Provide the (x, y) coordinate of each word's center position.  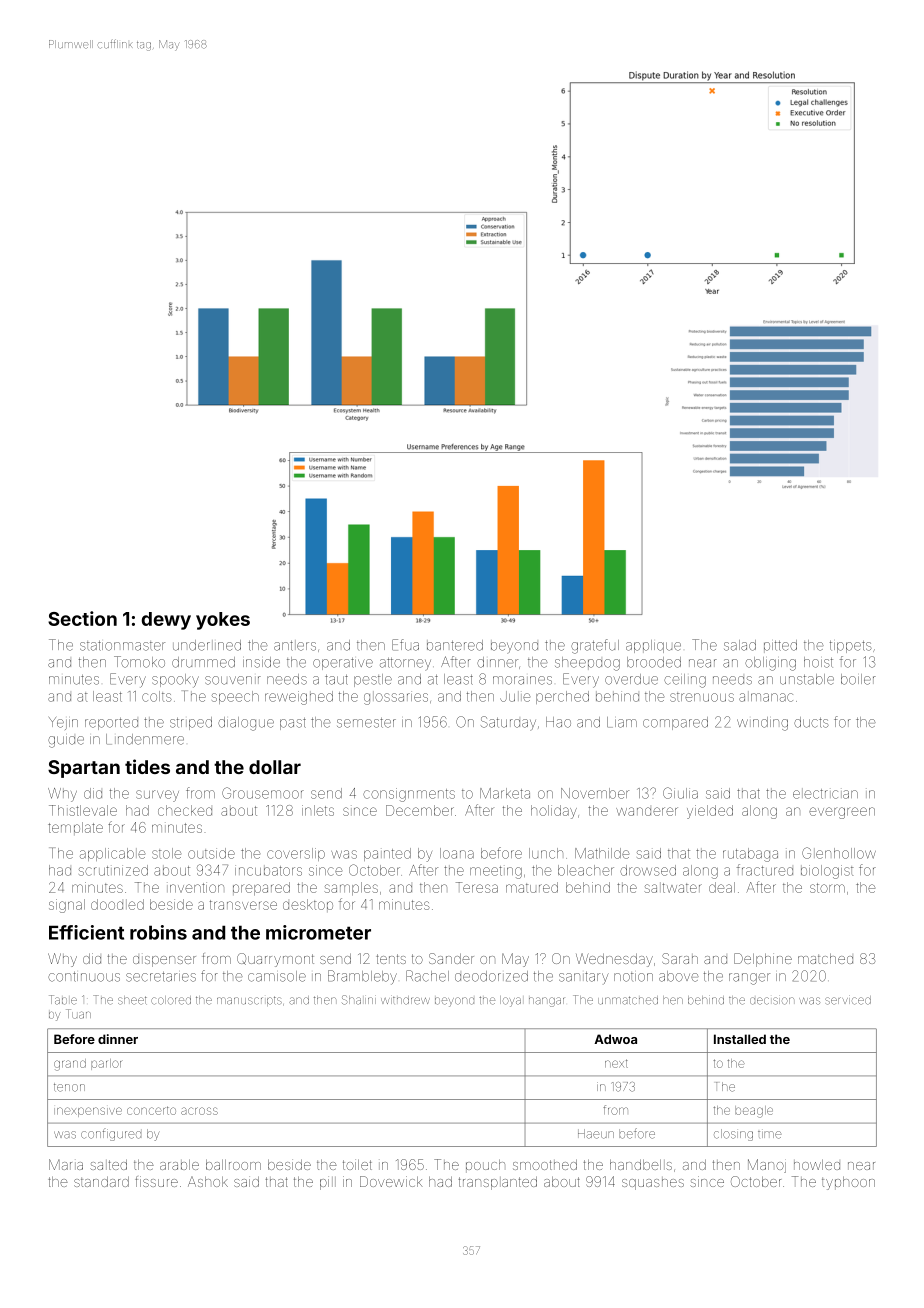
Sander (451, 958)
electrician (825, 793)
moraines (522, 680)
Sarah (680, 958)
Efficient (86, 932)
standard (101, 1182)
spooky (175, 681)
